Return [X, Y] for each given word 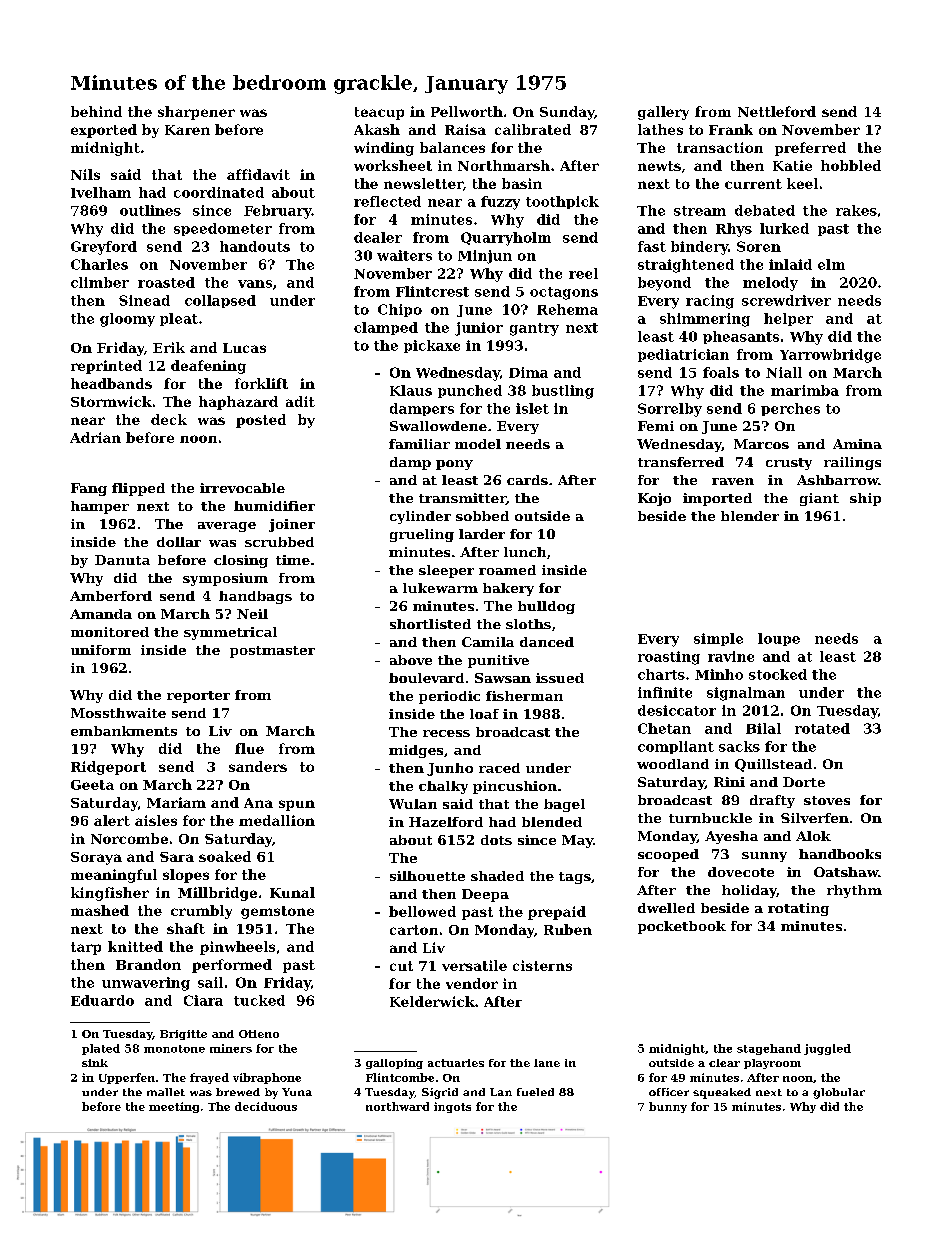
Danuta [122, 560]
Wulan [413, 804]
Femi [656, 426]
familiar [419, 444]
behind [96, 111]
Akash [377, 129]
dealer [378, 237]
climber [100, 282]
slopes [186, 876]
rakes [856, 210]
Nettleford [777, 111]
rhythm [854, 891]
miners [231, 1048]
